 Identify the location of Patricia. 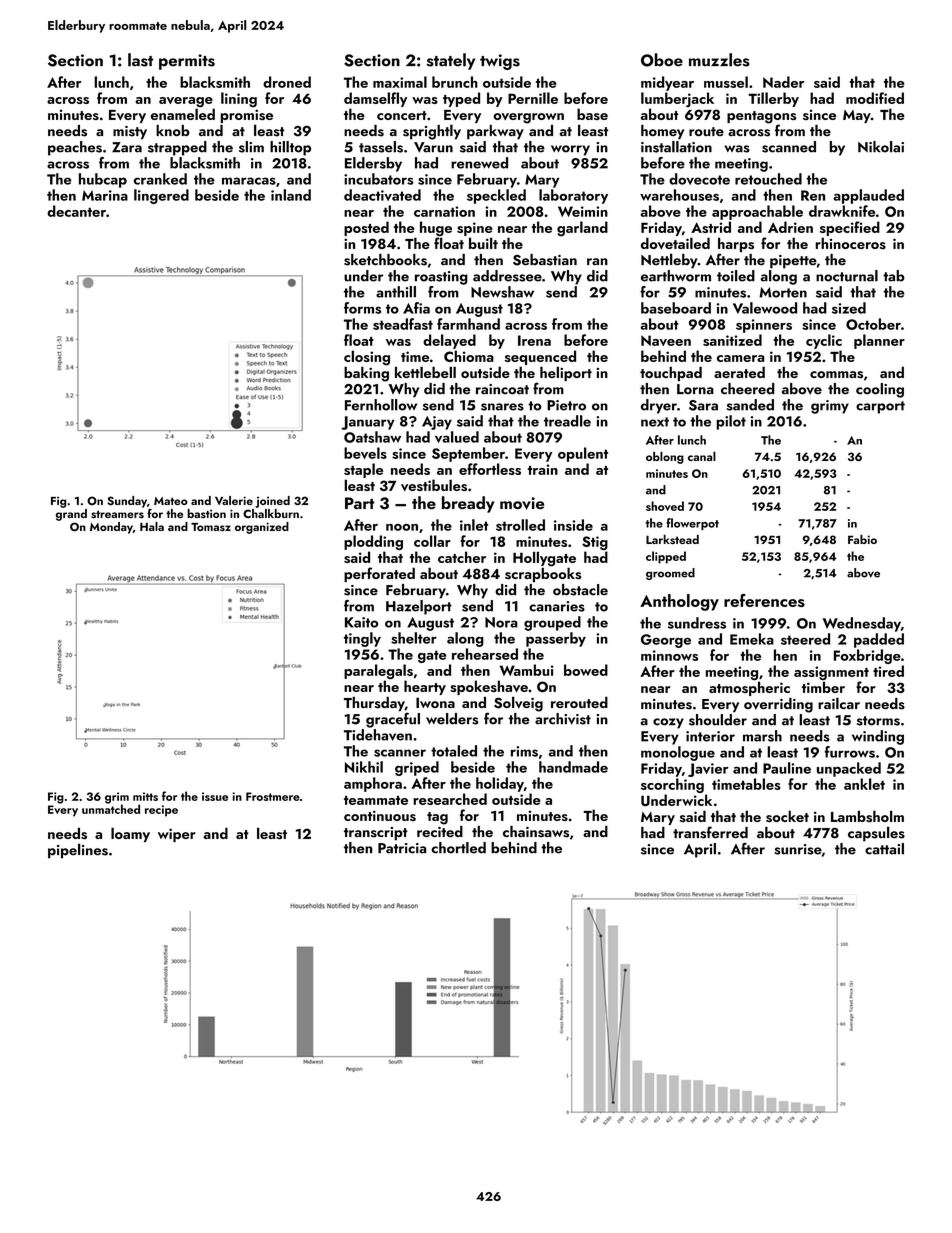
(402, 848).
